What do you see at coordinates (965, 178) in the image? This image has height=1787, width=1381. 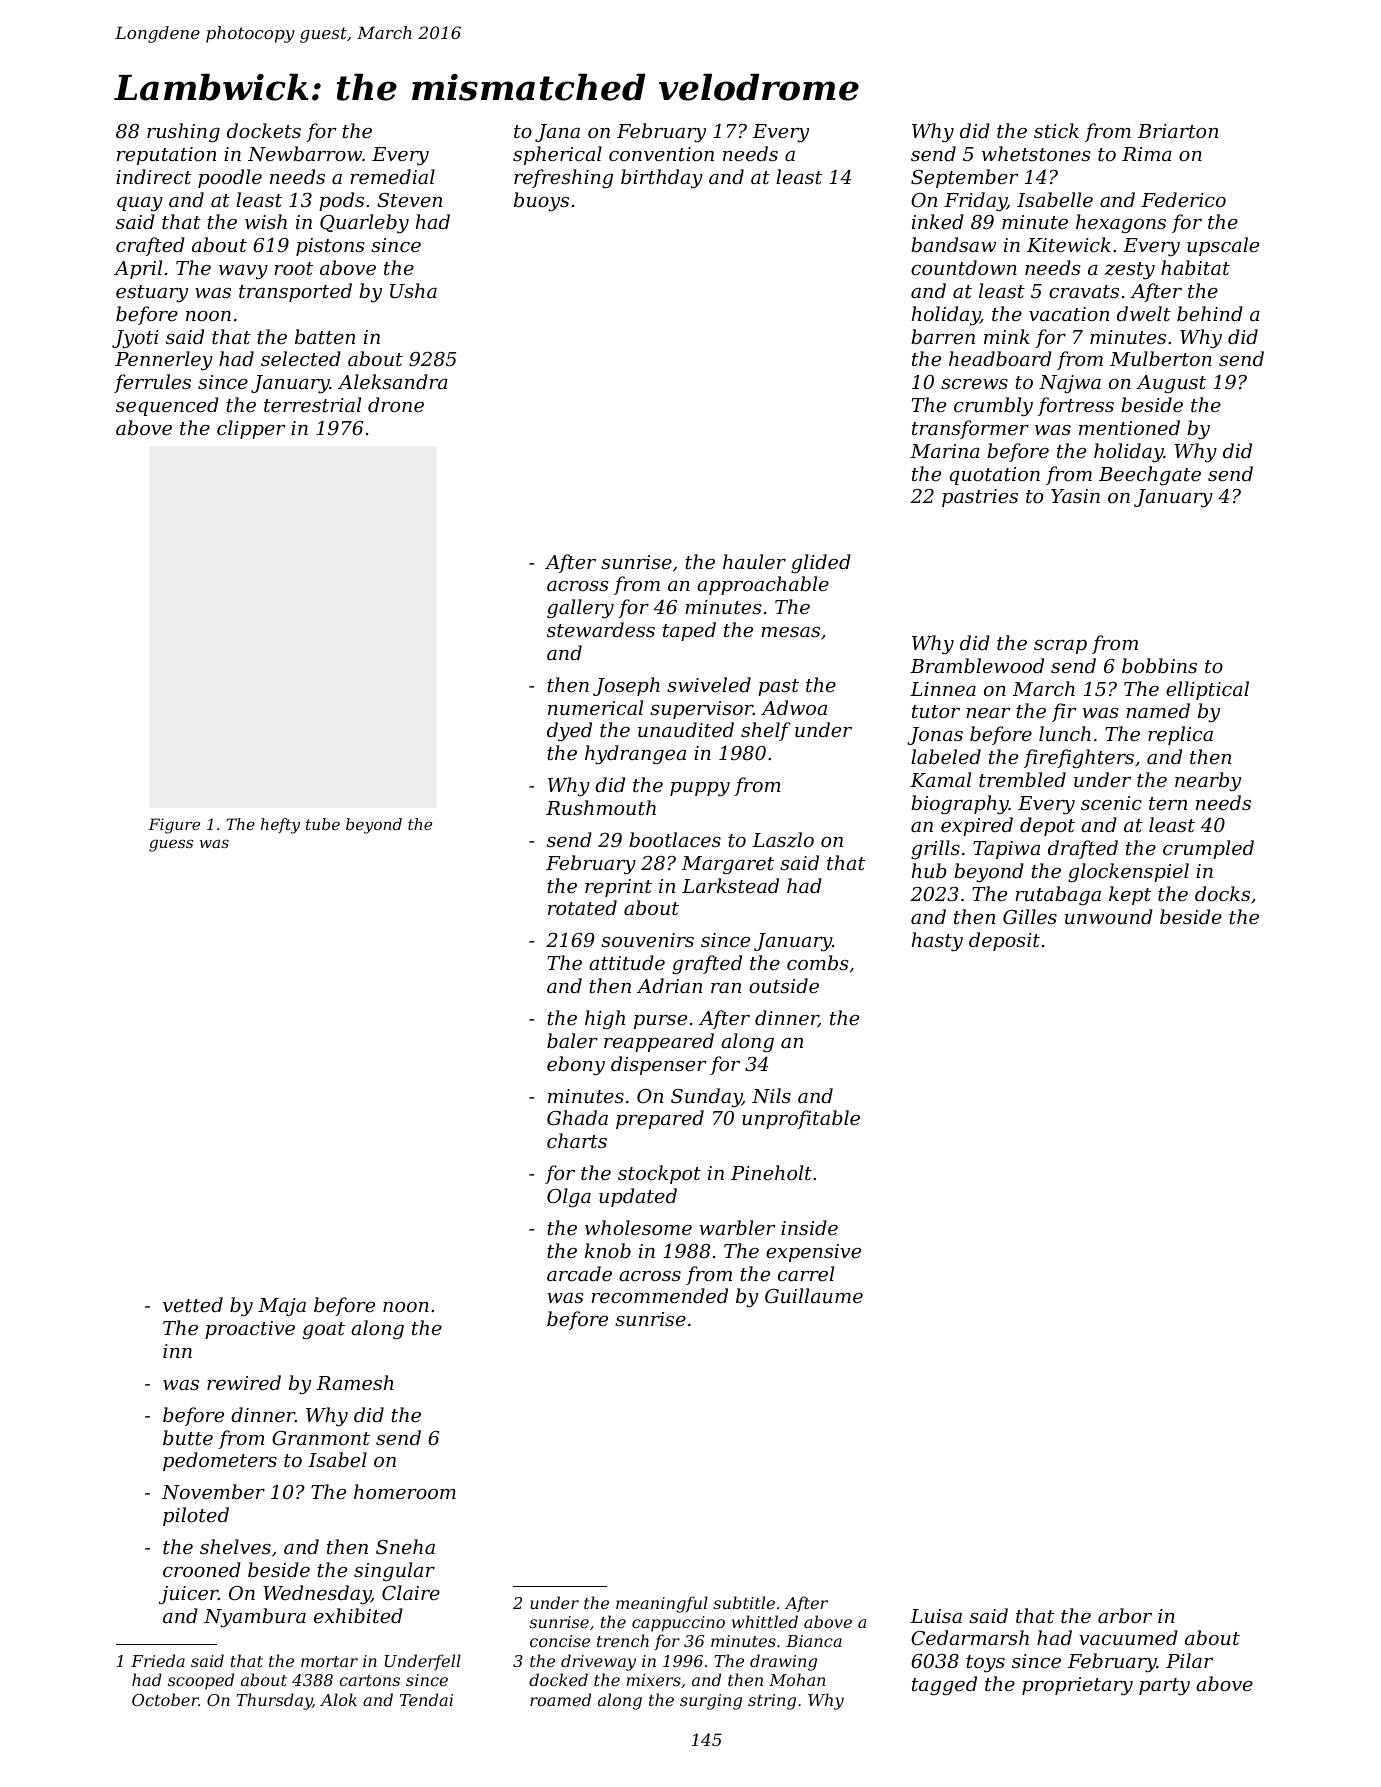 I see `September` at bounding box center [965, 178].
